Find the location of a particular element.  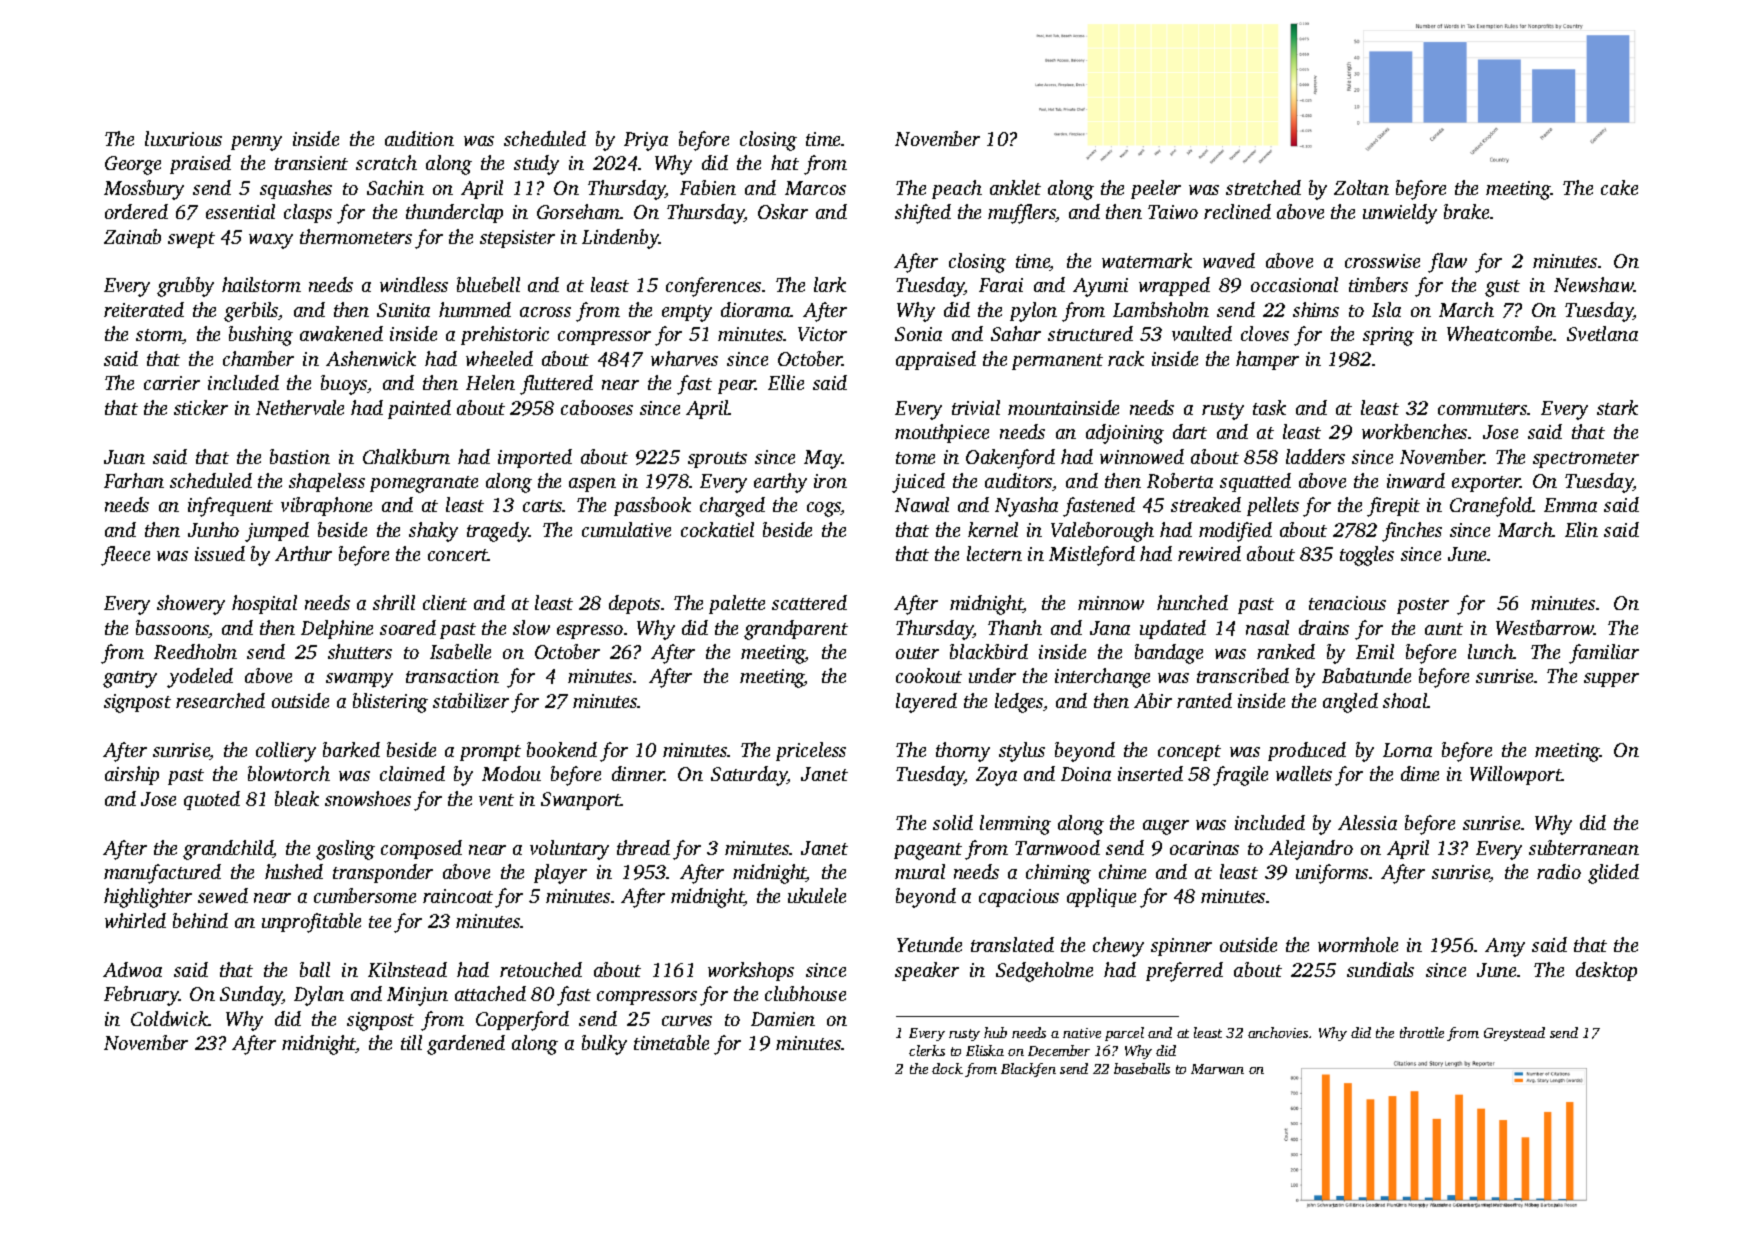

native is located at coordinates (1082, 1033).
